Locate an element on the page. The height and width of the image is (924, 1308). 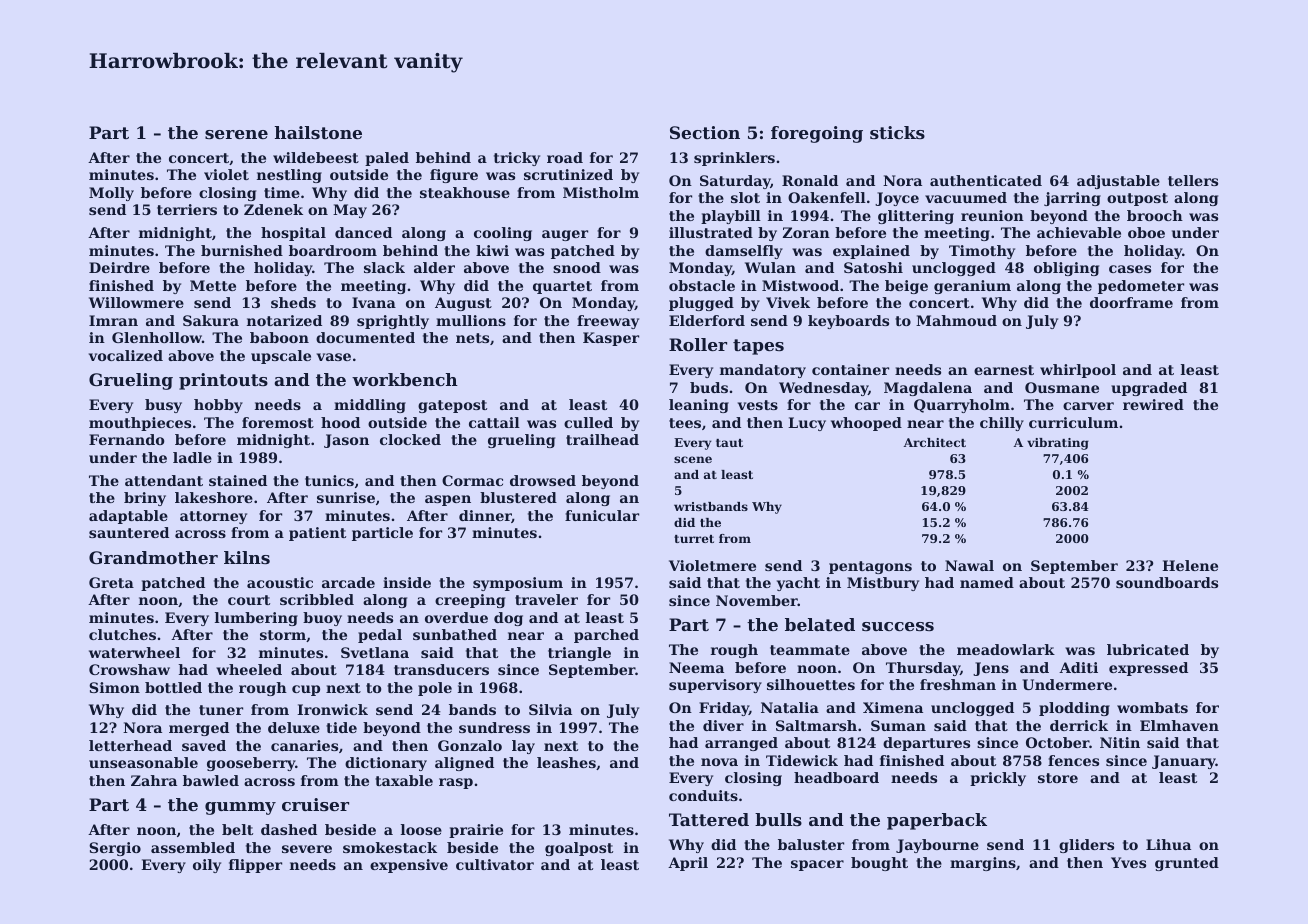
sticks is located at coordinates (897, 132).
